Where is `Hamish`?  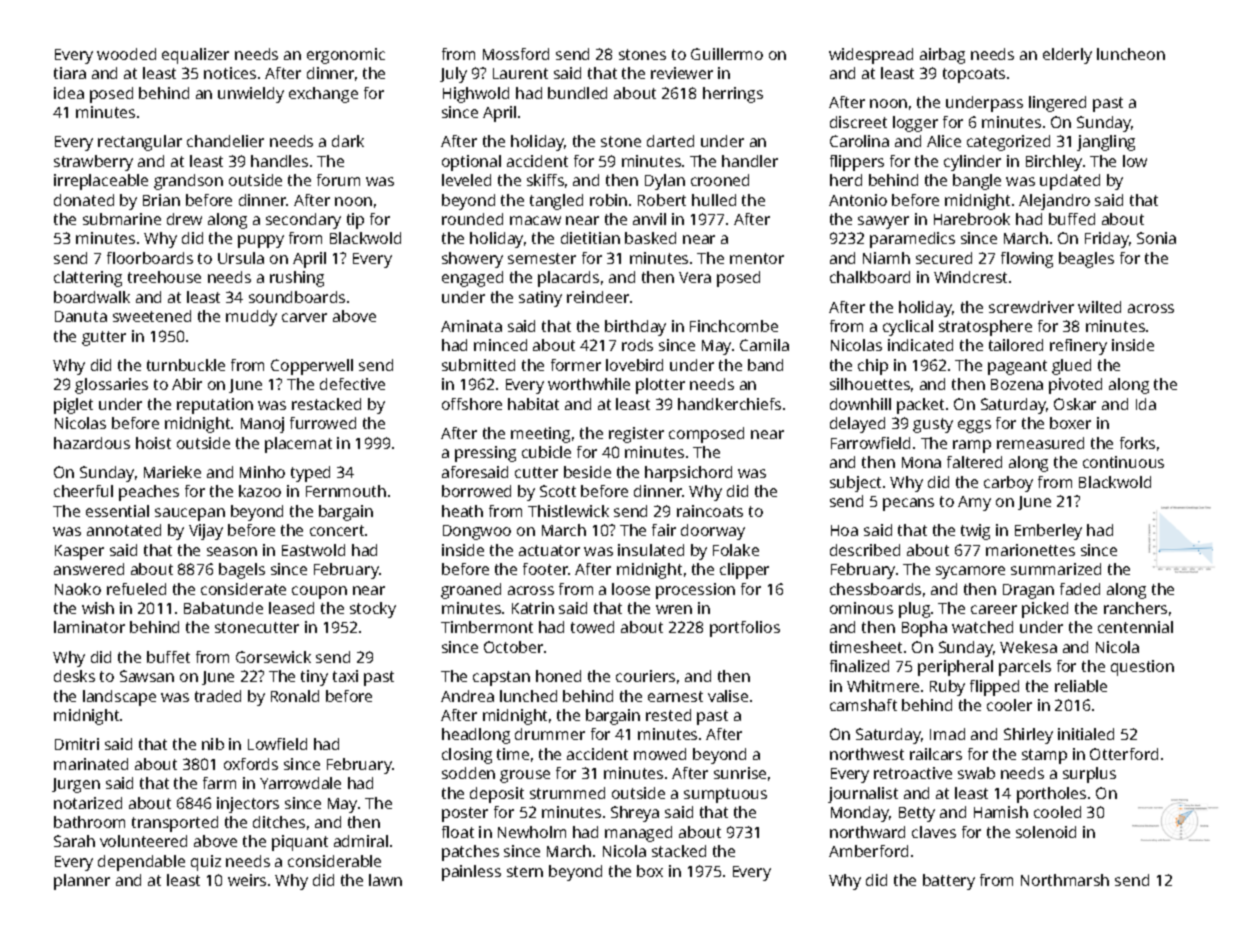
Hamish is located at coordinates (1001, 812).
